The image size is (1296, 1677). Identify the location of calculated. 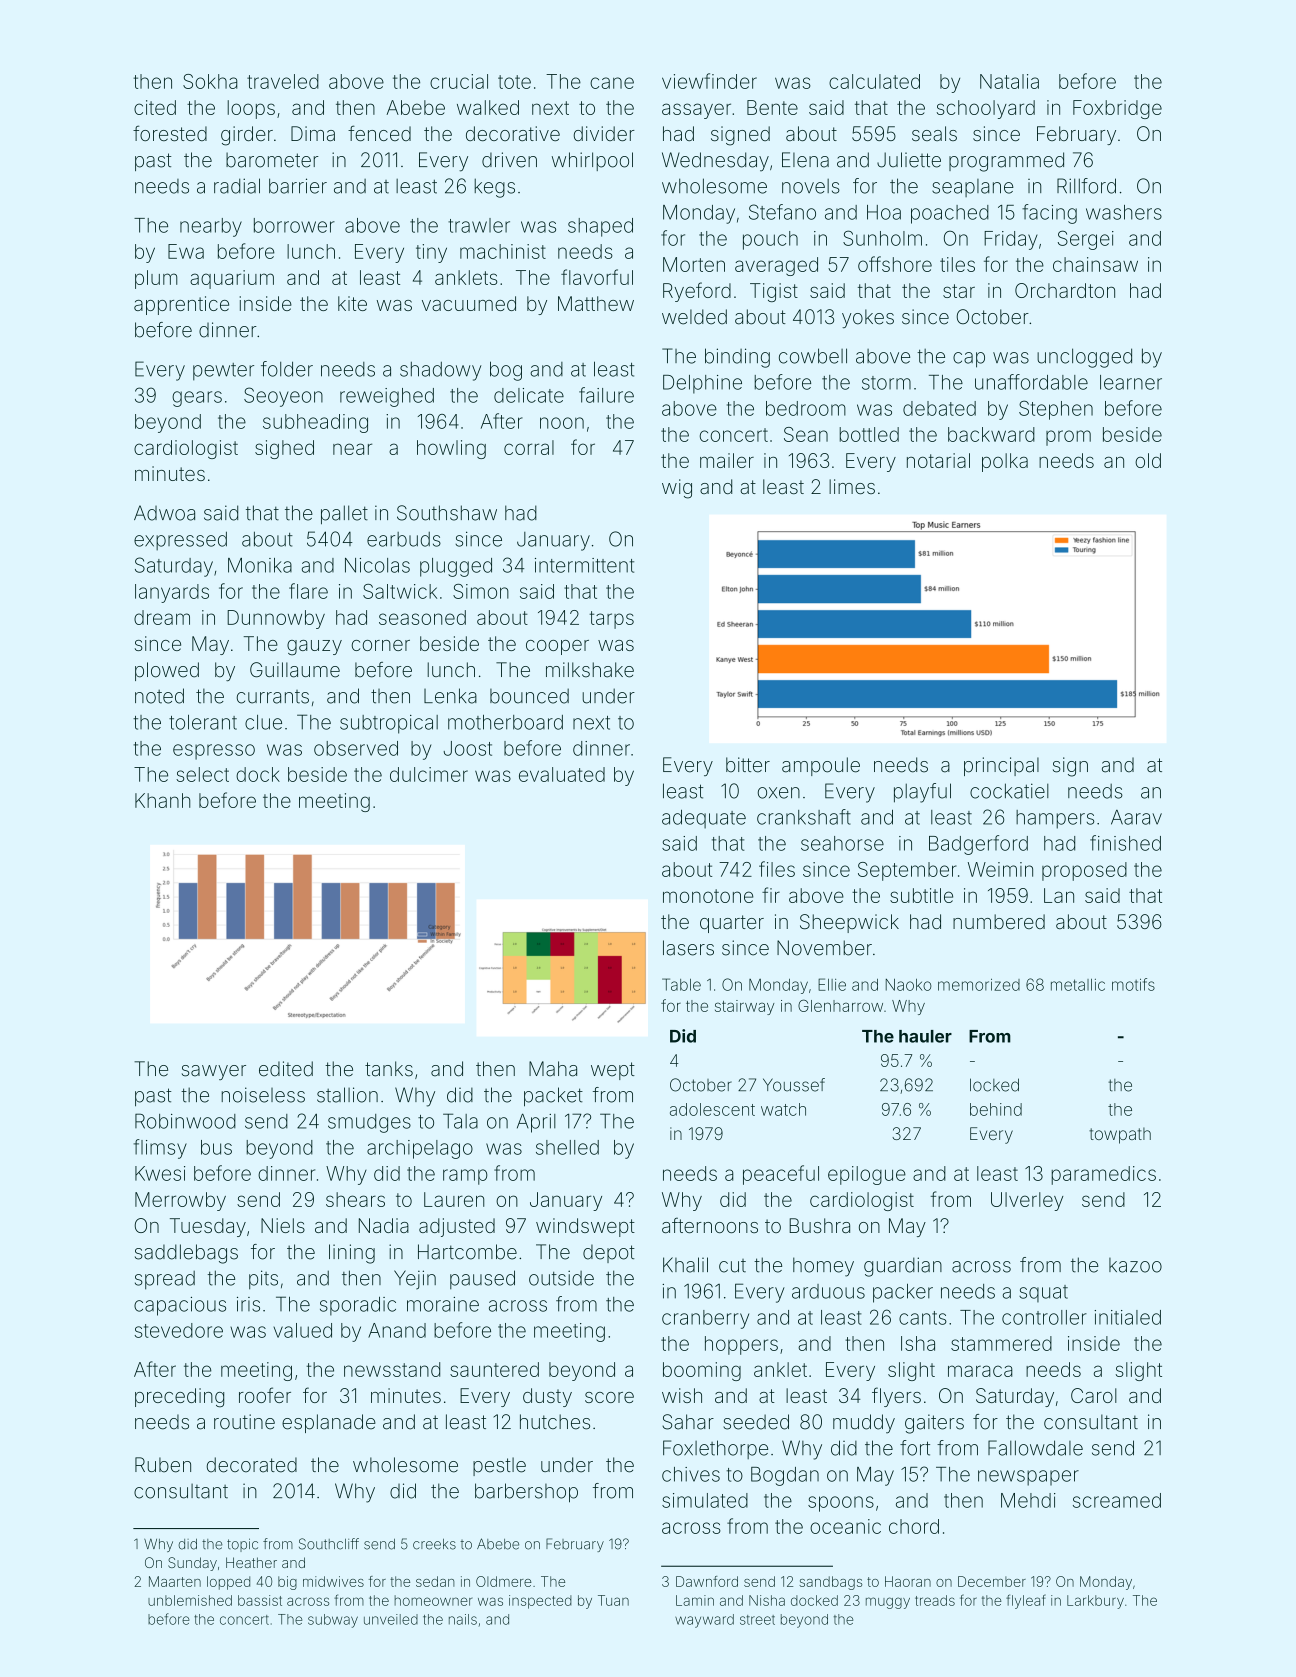
(874, 81).
